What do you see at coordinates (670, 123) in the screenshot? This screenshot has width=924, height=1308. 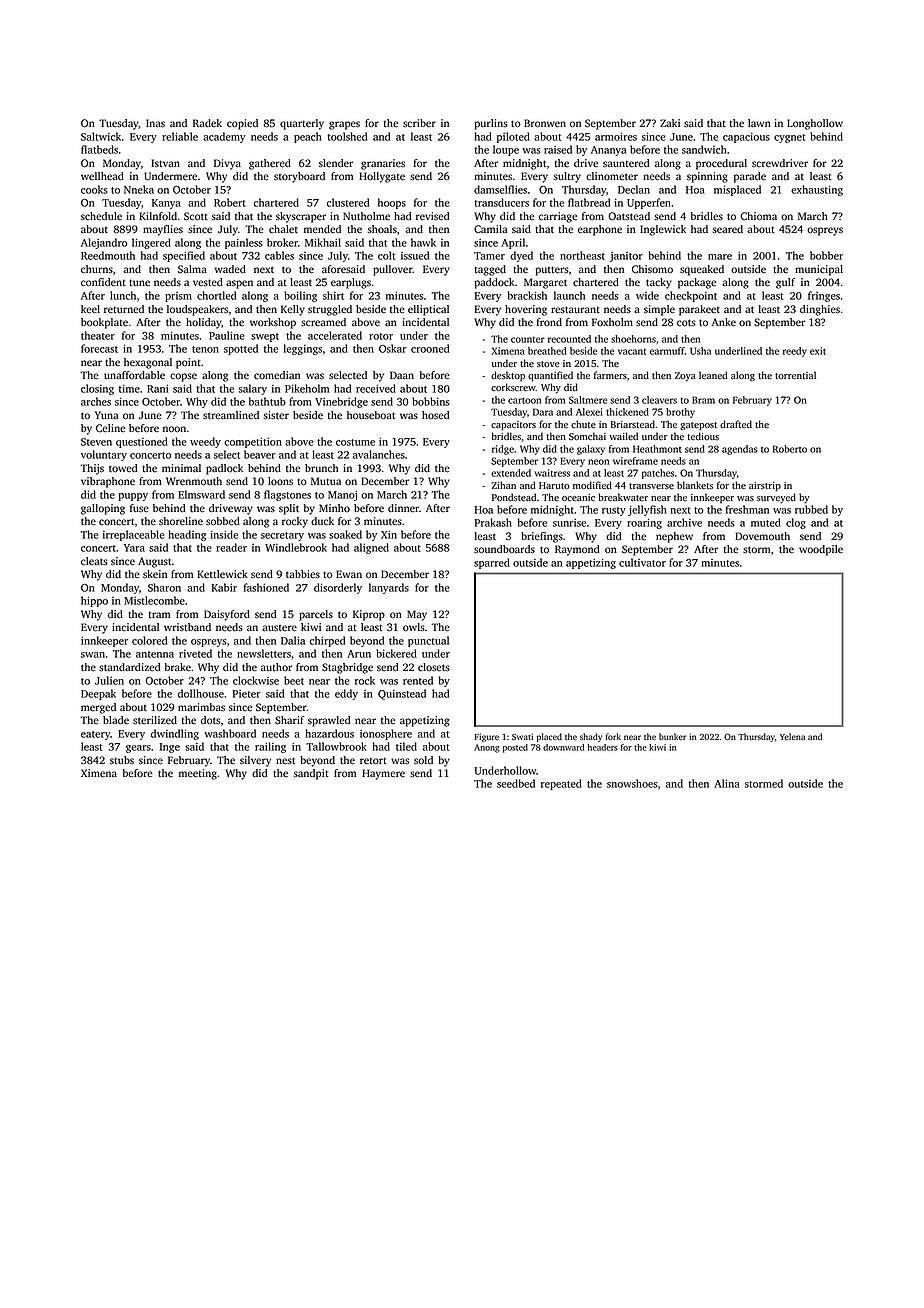 I see `Zaki` at bounding box center [670, 123].
